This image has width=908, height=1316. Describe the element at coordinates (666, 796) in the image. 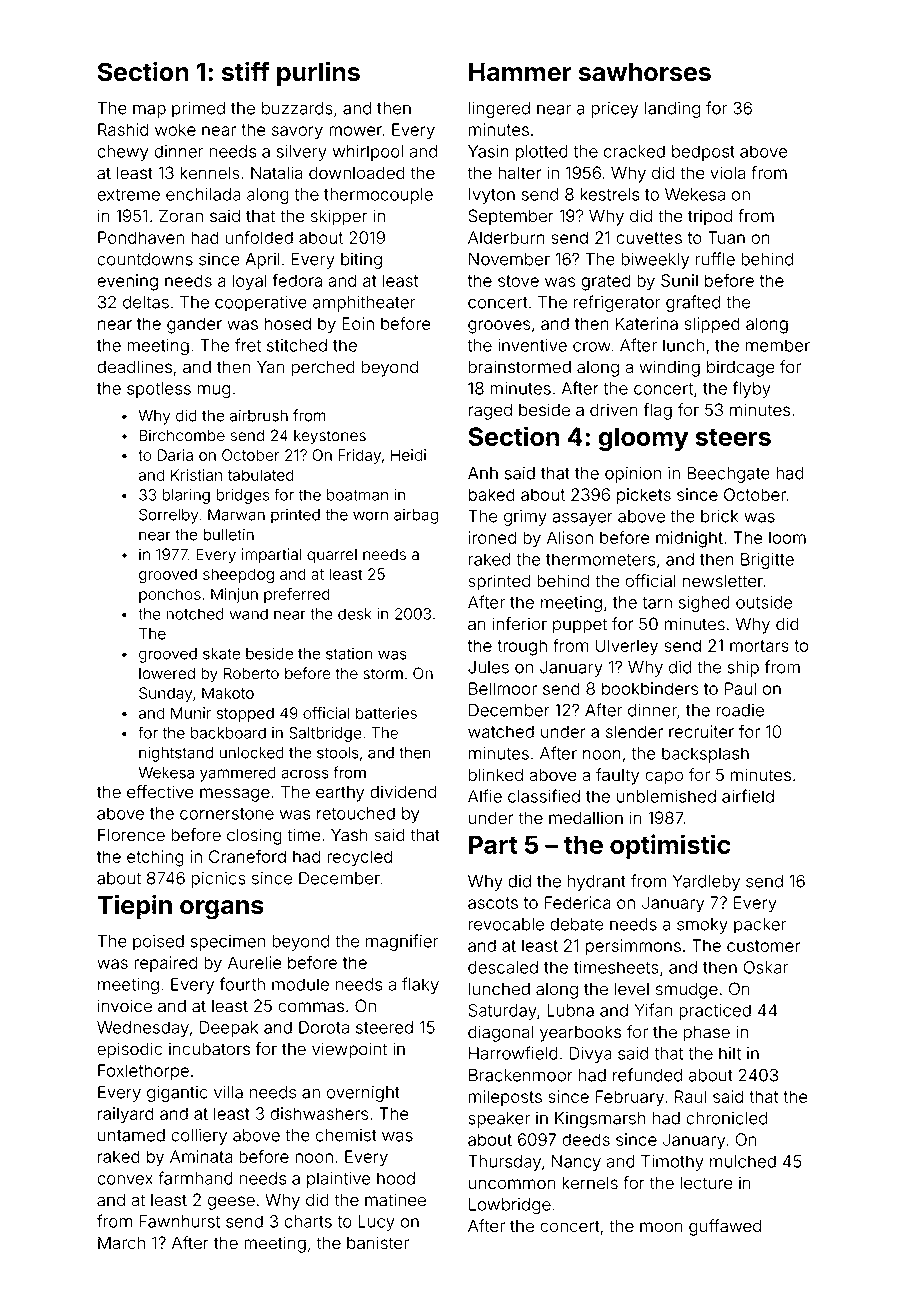

I see `unblemished` at that location.
